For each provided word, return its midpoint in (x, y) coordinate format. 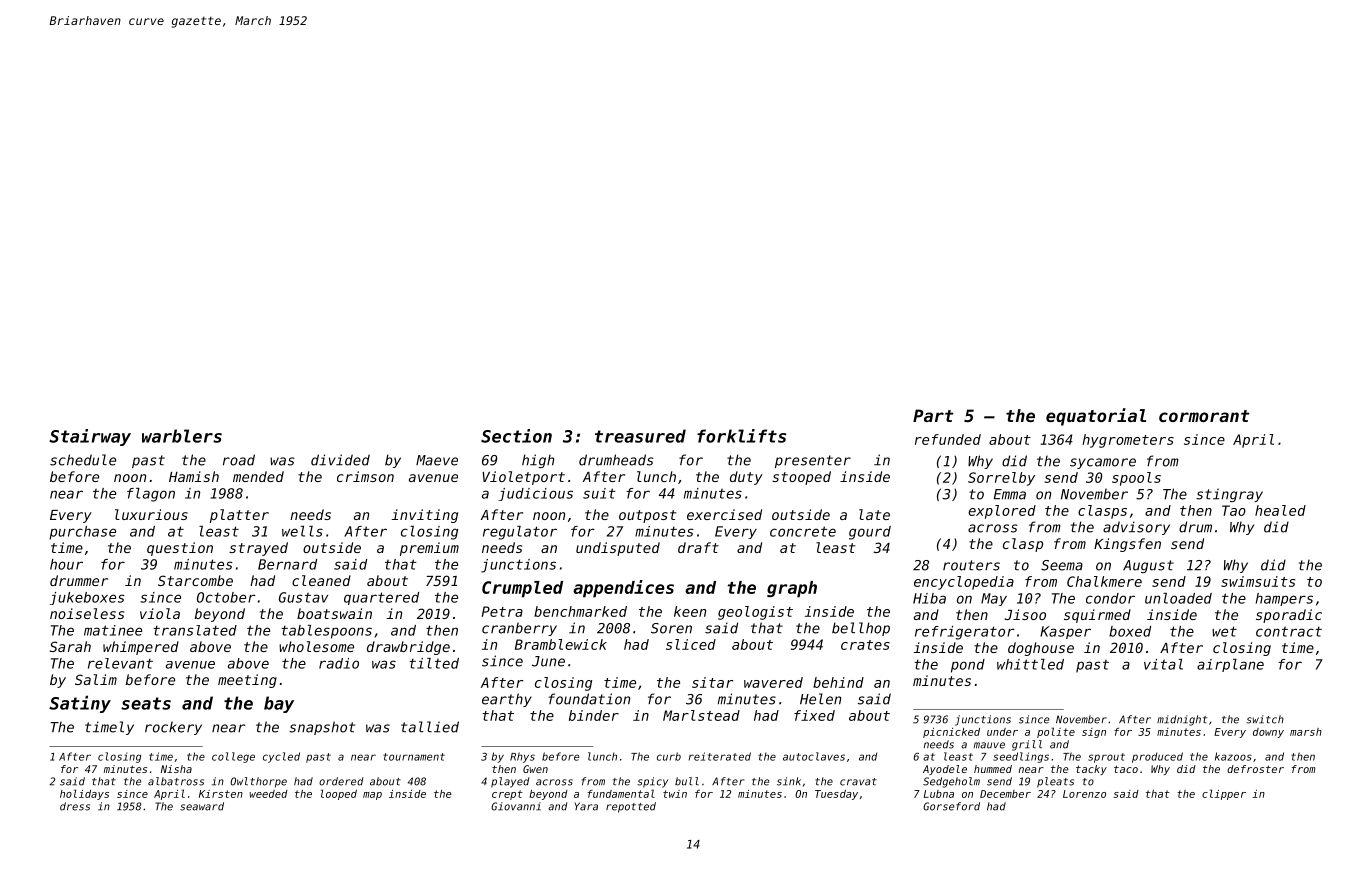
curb (669, 756)
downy (1268, 733)
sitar (712, 682)
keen (690, 611)
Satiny (80, 704)
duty (746, 478)
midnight (1182, 720)
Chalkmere (1104, 581)
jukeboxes (87, 598)
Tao (1234, 510)
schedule (83, 460)
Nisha (176, 769)
